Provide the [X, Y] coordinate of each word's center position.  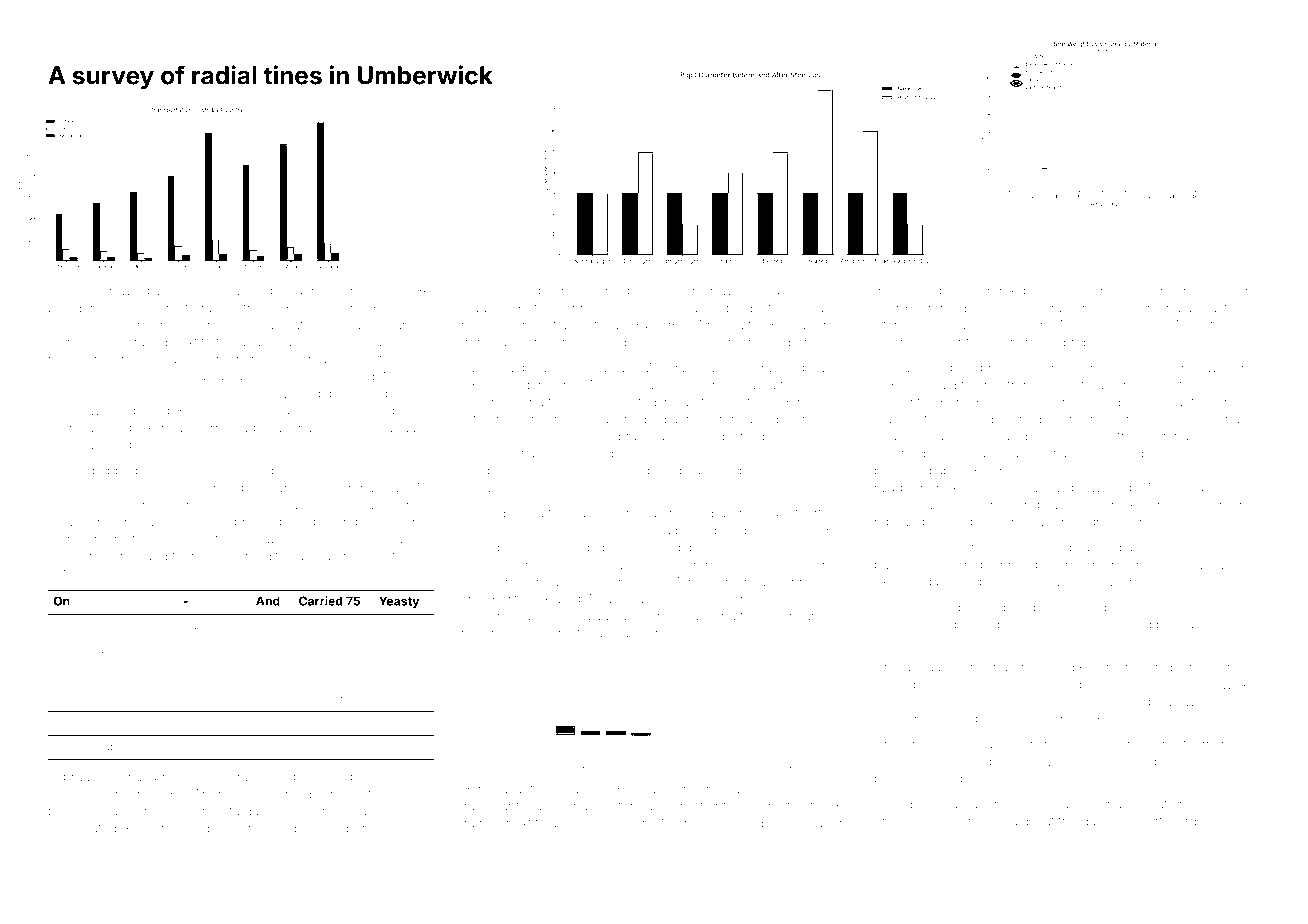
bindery [809, 403]
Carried [320, 601]
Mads [1192, 624]
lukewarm [631, 599]
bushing [1164, 438]
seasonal [1036, 582]
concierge [702, 438]
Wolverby [201, 429]
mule [314, 342]
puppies [208, 829]
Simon [70, 649]
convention [673, 633]
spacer [822, 825]
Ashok [1226, 385]
